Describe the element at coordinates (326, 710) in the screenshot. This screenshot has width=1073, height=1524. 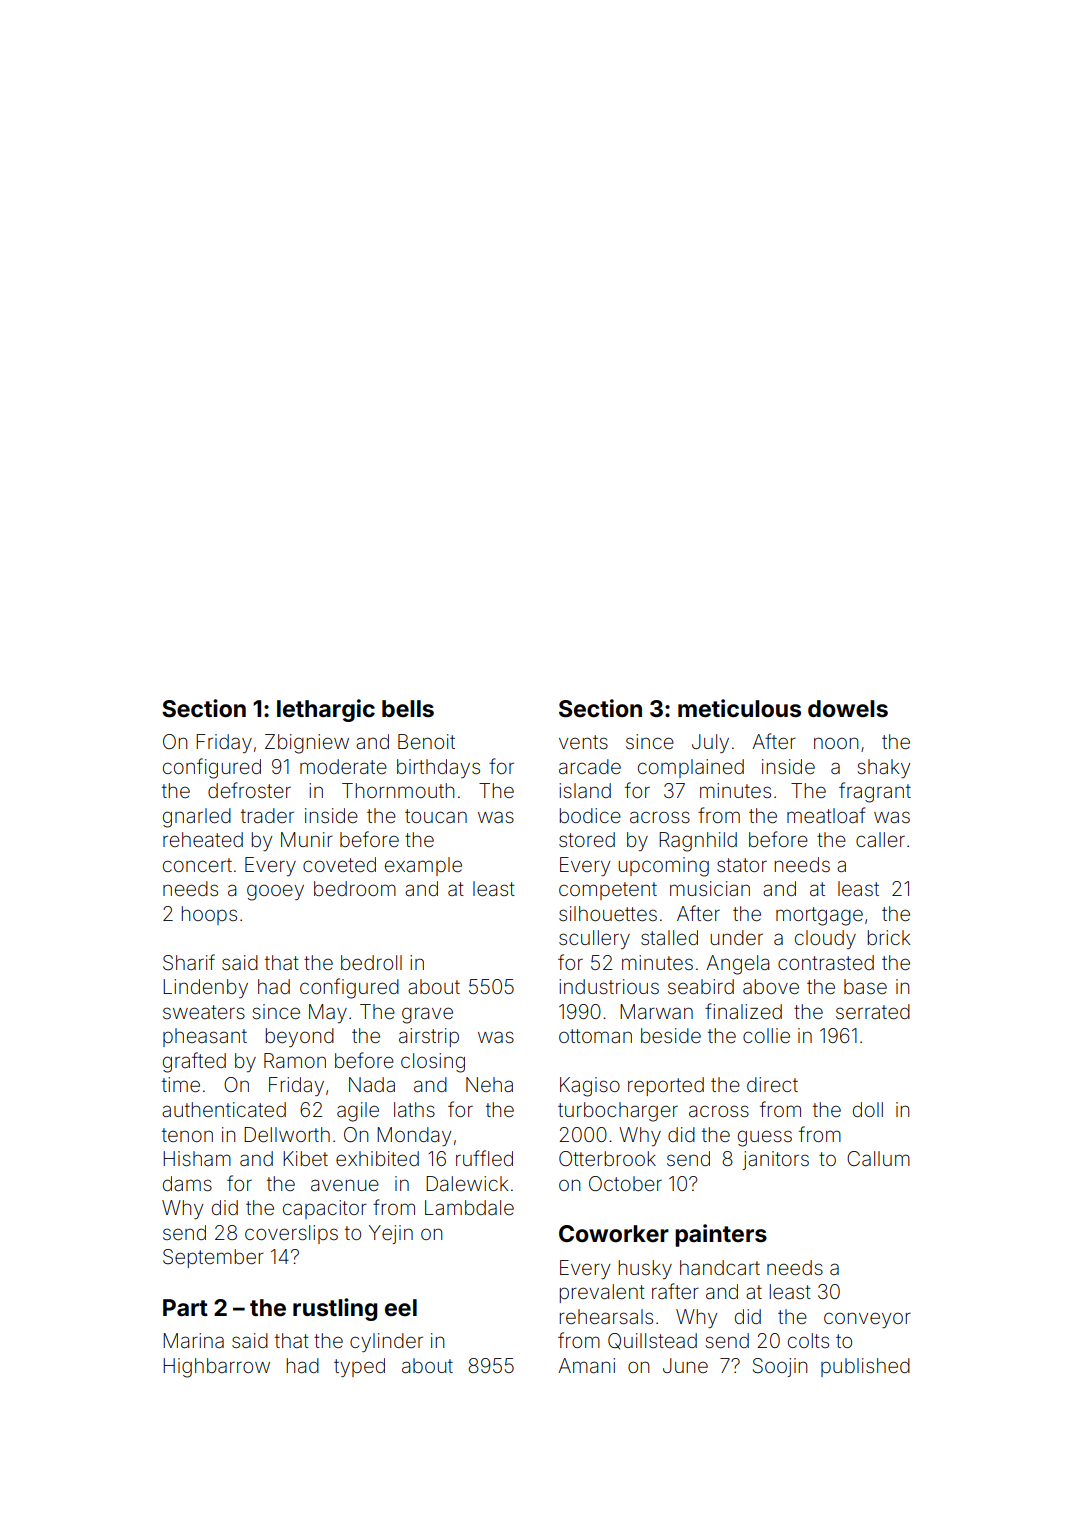
I see `lethargic` at that location.
